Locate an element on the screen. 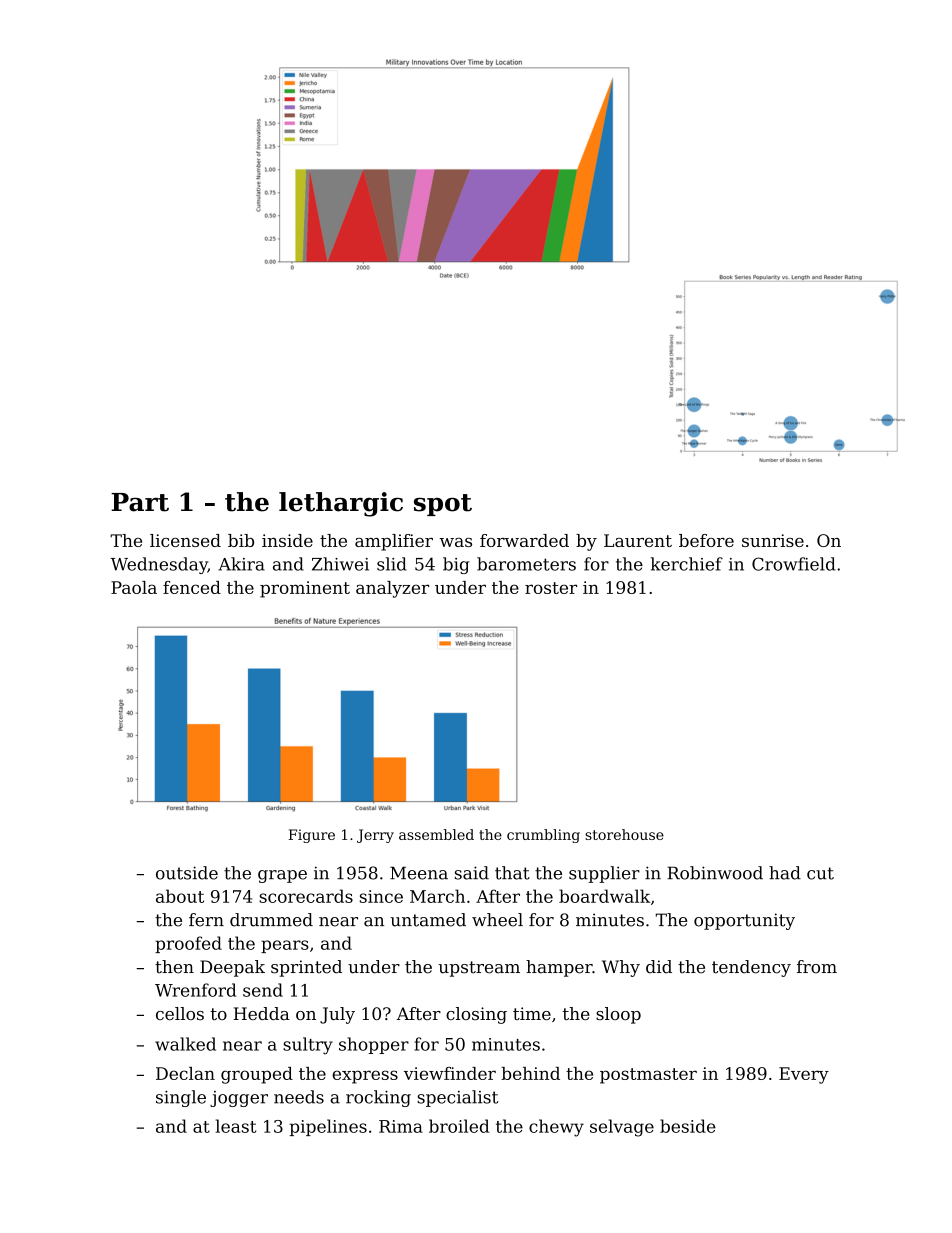 This screenshot has width=952, height=1233. before is located at coordinates (706, 540).
